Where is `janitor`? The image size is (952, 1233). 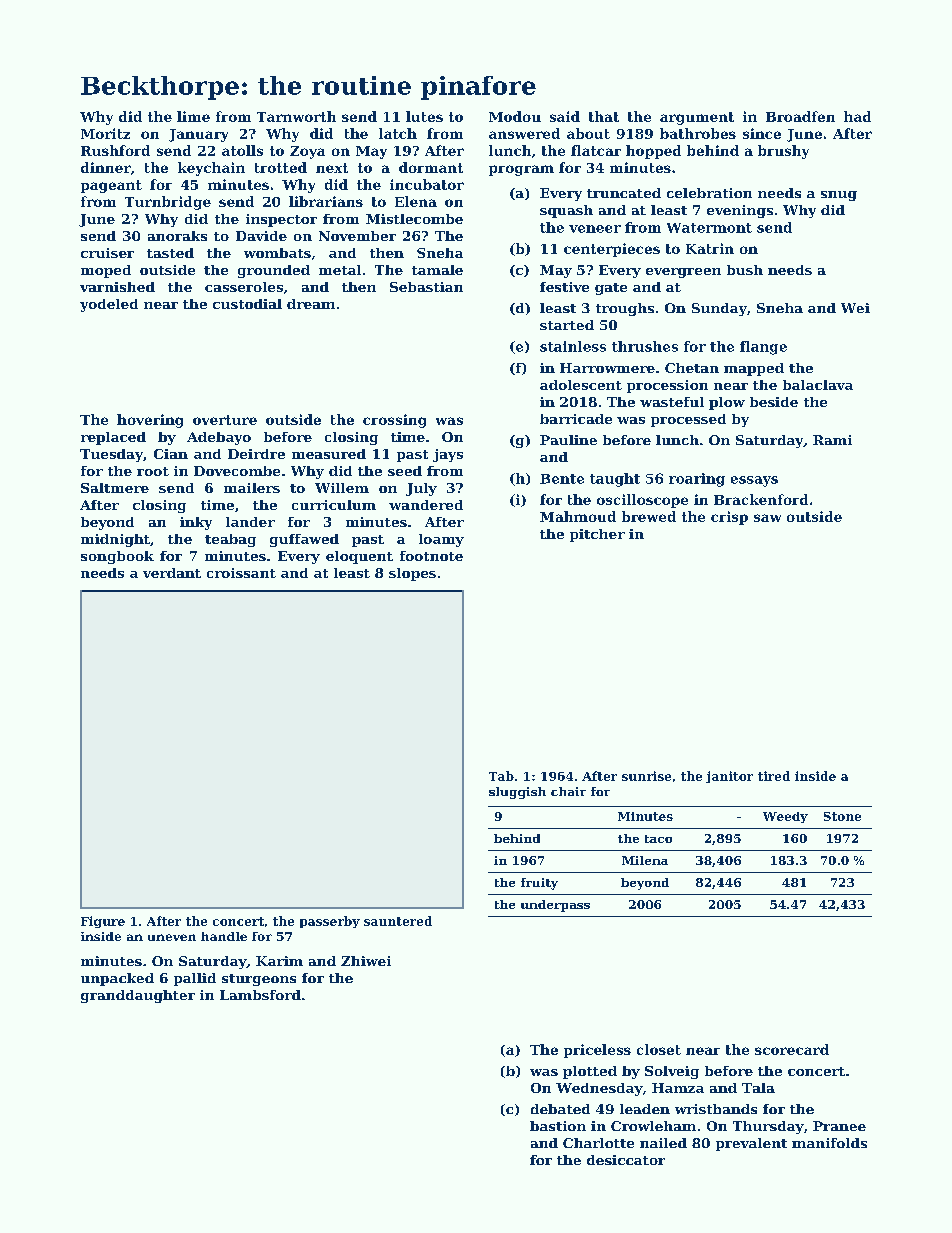 janitor is located at coordinates (729, 777).
